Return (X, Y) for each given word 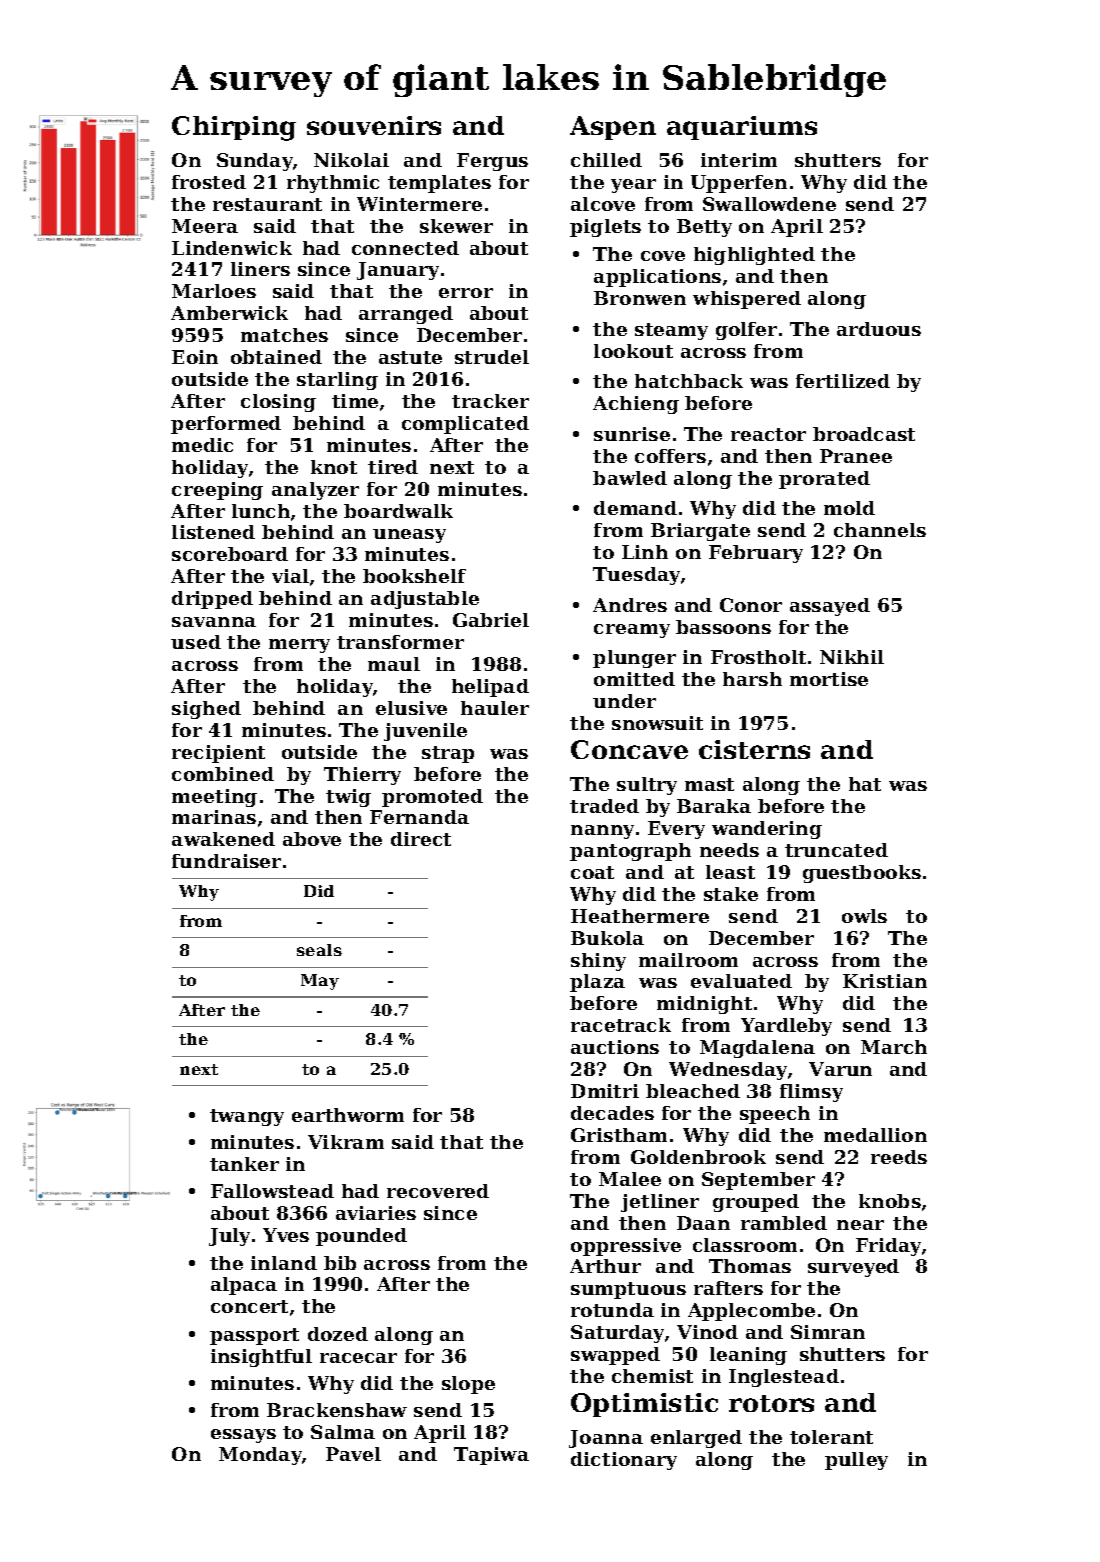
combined (223, 774)
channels (880, 530)
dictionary (624, 1461)
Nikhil (852, 657)
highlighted (754, 256)
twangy (247, 1117)
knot (334, 467)
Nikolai (351, 160)
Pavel (353, 1454)
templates (439, 184)
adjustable (425, 600)
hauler (495, 708)
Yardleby (786, 1027)
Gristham (619, 1135)
